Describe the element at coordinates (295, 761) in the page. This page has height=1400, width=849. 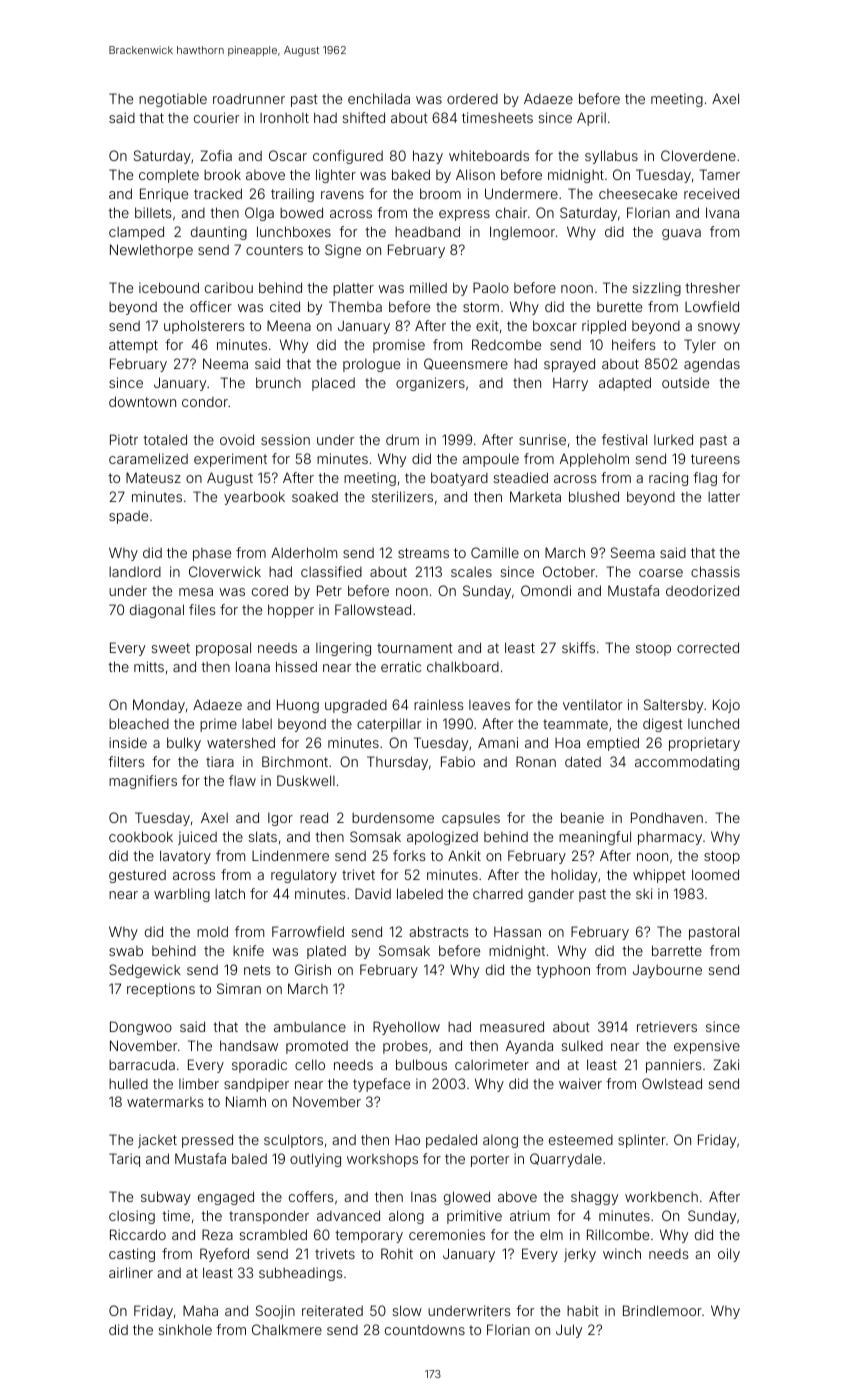
I see `Birchmont` at that location.
